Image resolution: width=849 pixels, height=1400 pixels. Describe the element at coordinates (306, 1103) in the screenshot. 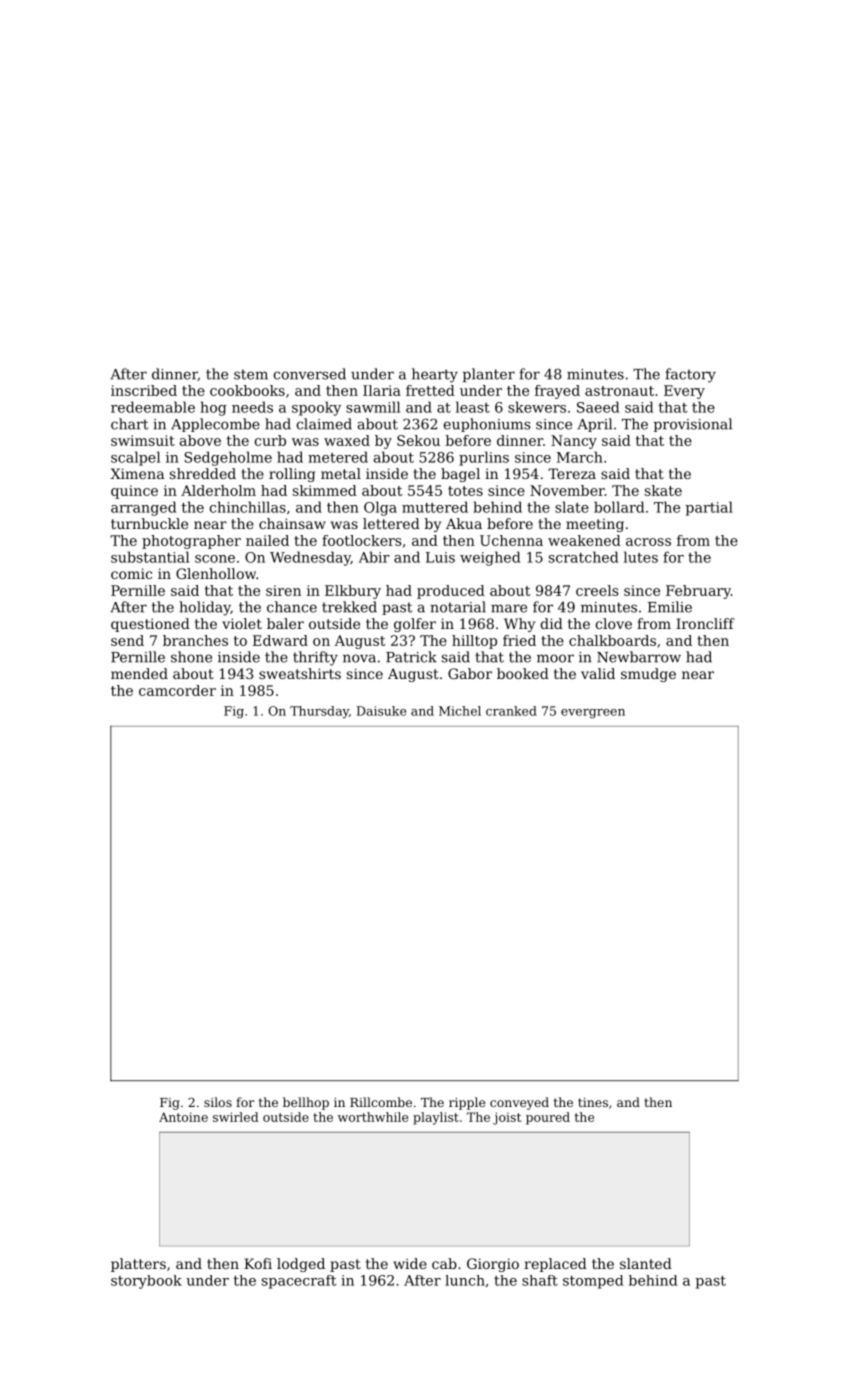

I see `bellhop` at that location.
